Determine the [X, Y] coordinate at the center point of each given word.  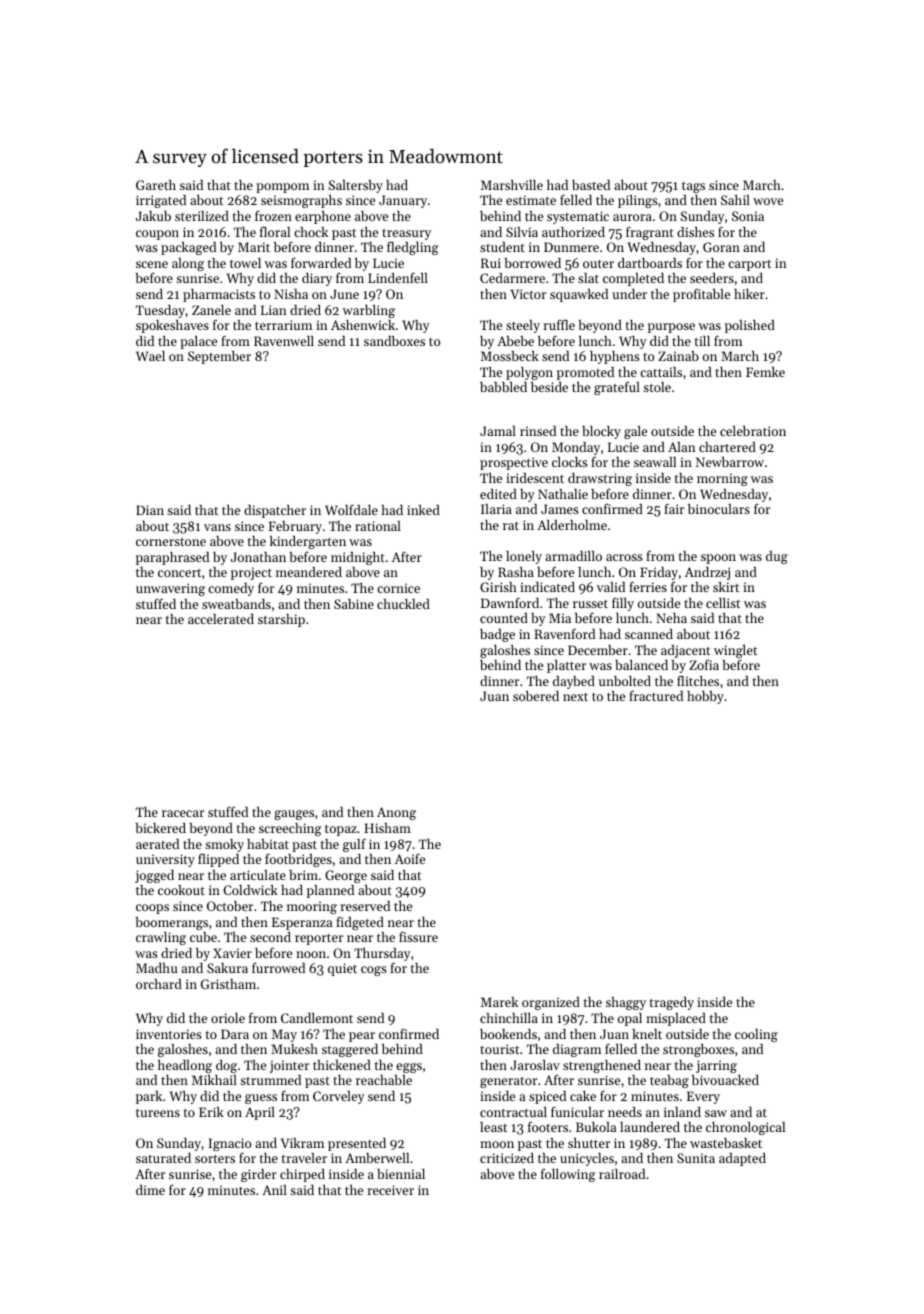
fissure [418, 936]
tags [693, 187]
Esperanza [302, 923]
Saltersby [356, 186]
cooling [756, 1035]
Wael [150, 356]
